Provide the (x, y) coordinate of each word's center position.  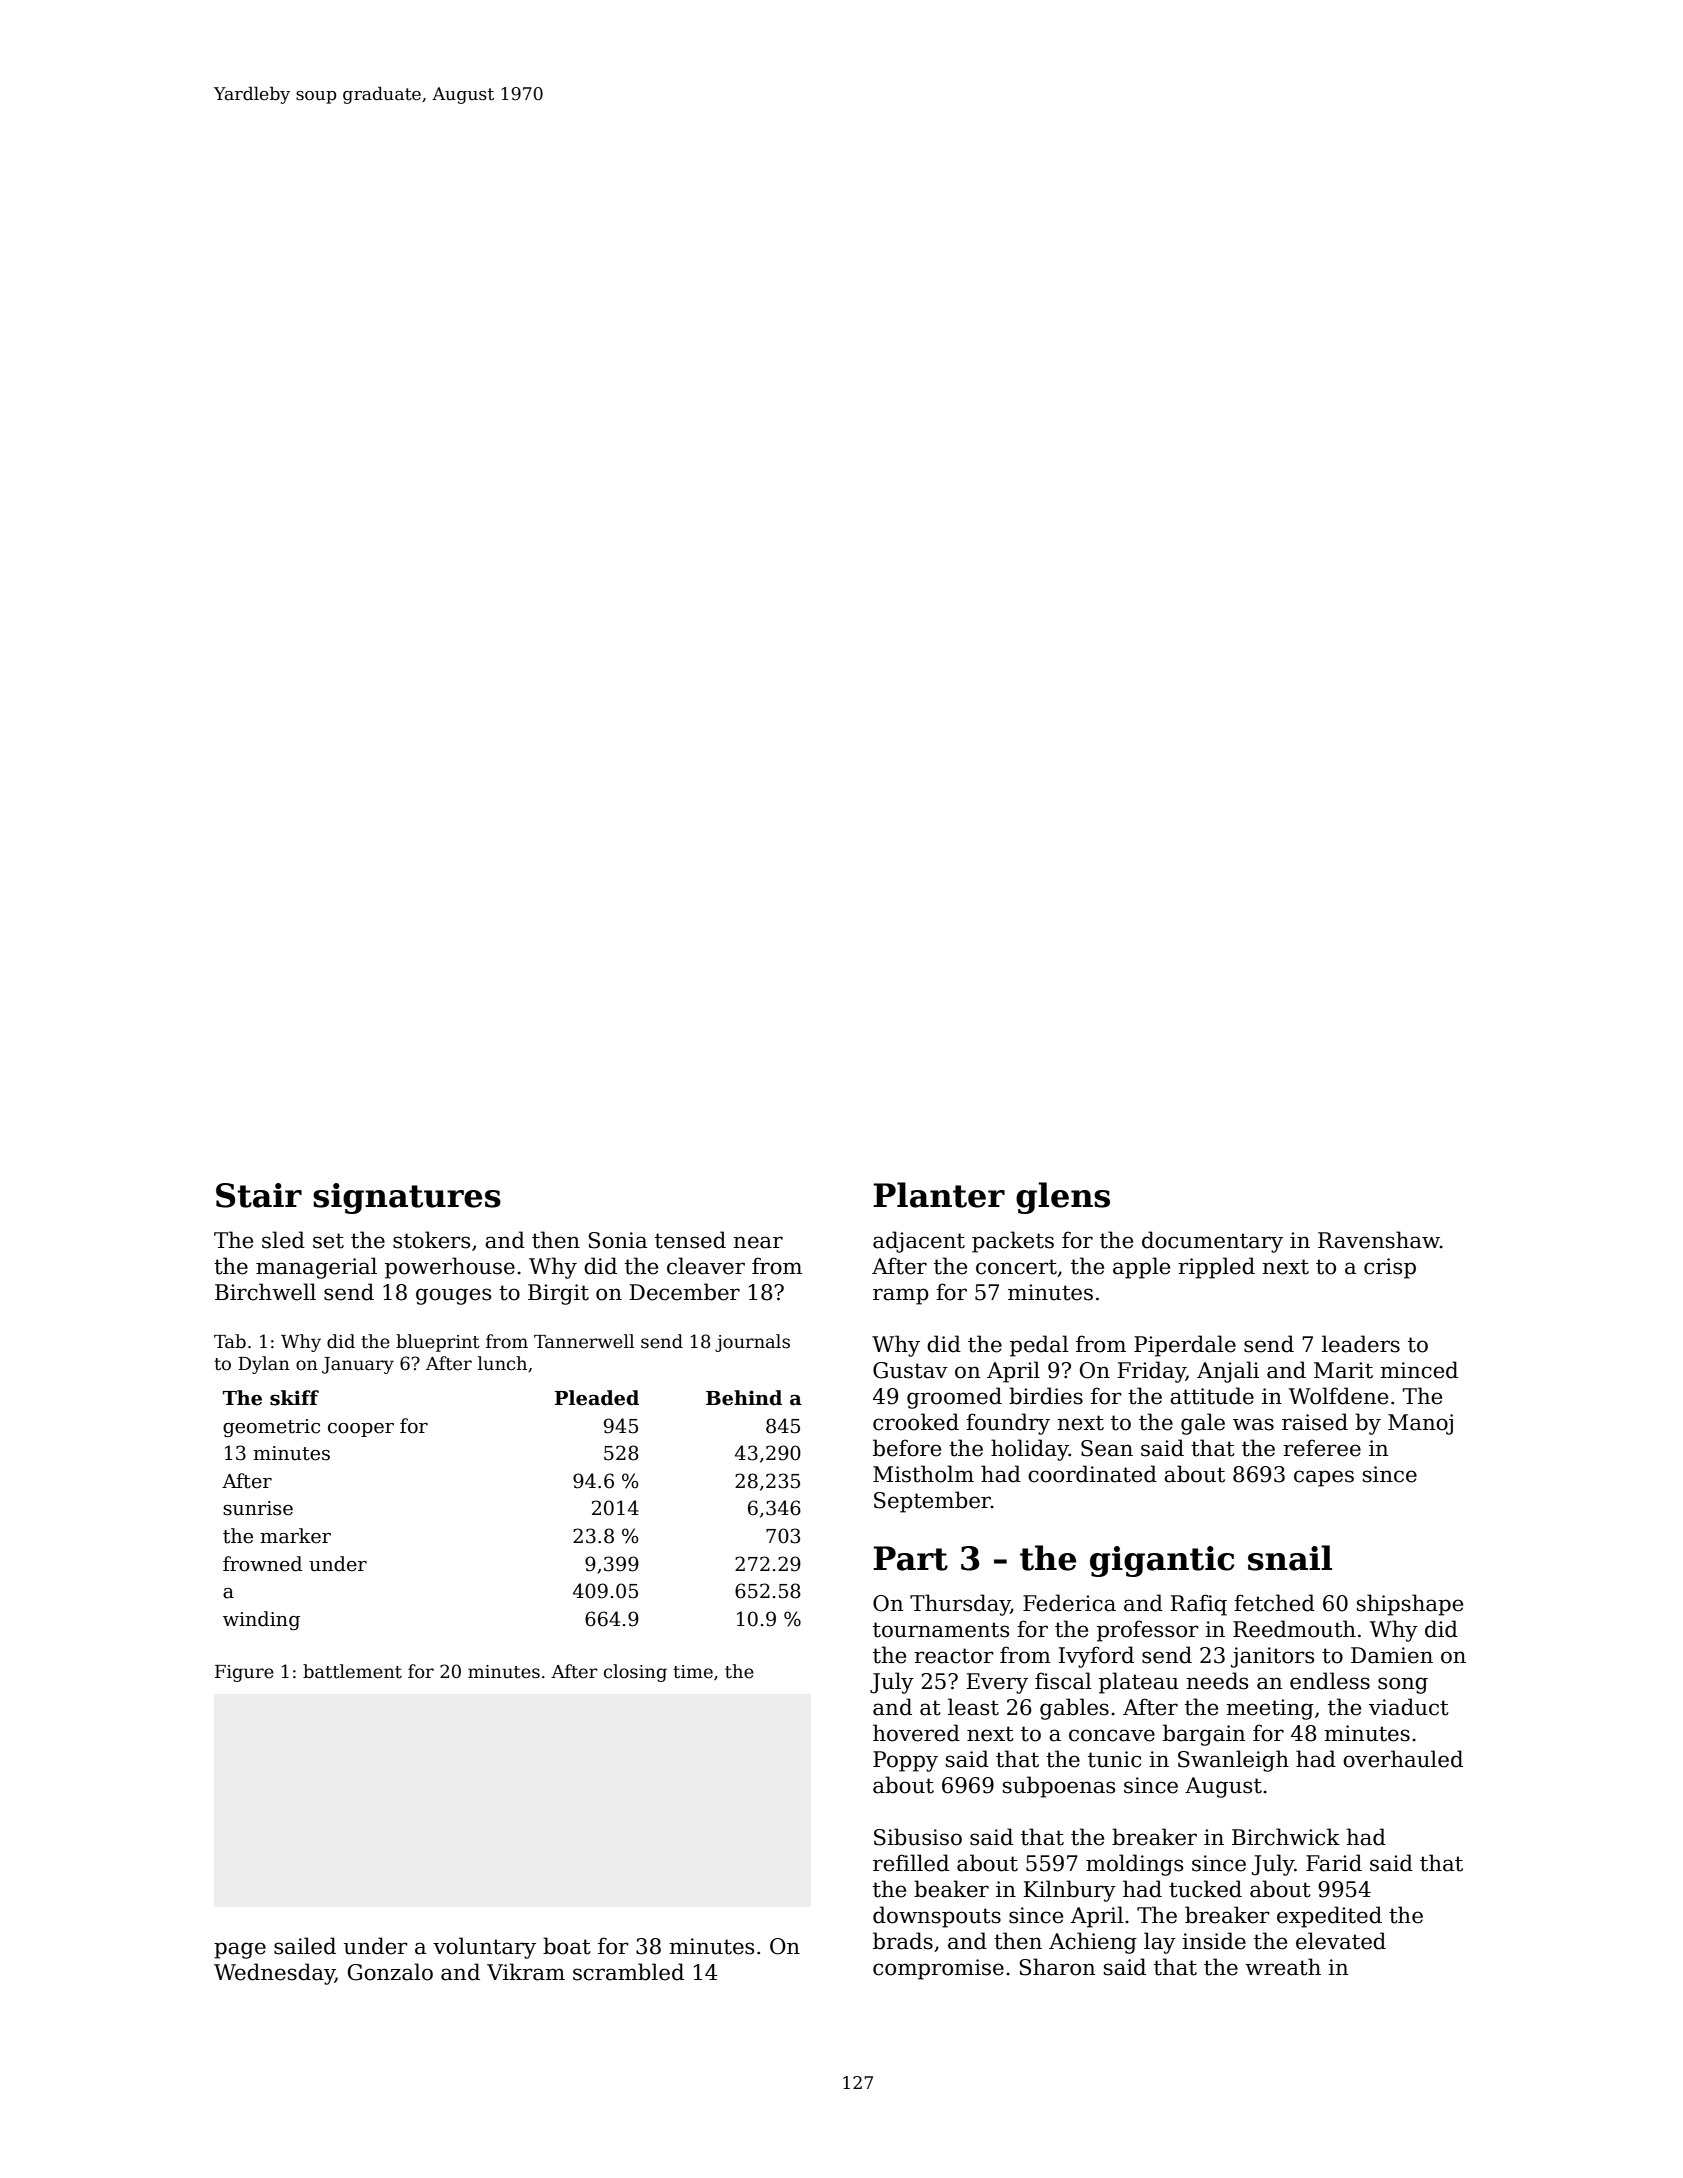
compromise (938, 1969)
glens (1063, 1198)
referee (1322, 1448)
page (240, 1950)
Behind (744, 1398)
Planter (939, 1195)
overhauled (1403, 1759)
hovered (916, 1733)
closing (635, 1673)
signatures (407, 1198)
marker (295, 1536)
